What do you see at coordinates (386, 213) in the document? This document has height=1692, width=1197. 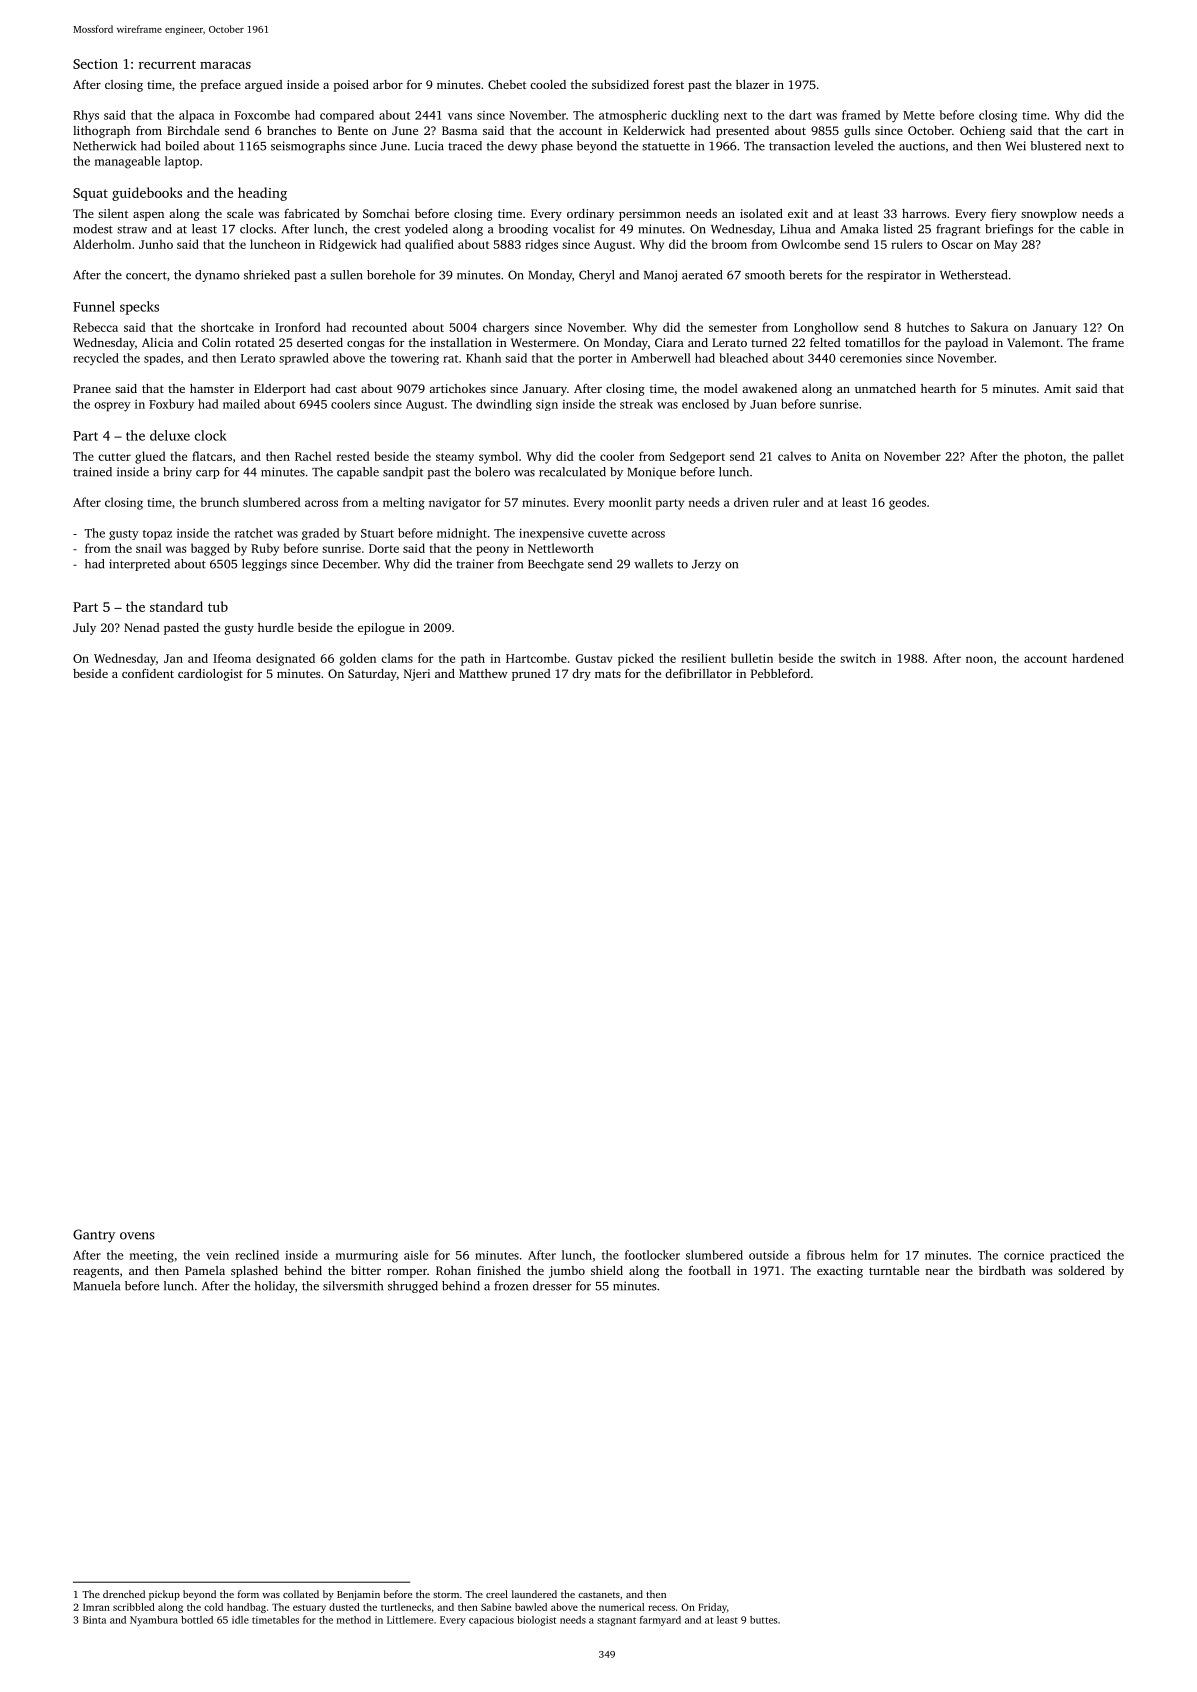 I see `Somchai` at bounding box center [386, 213].
